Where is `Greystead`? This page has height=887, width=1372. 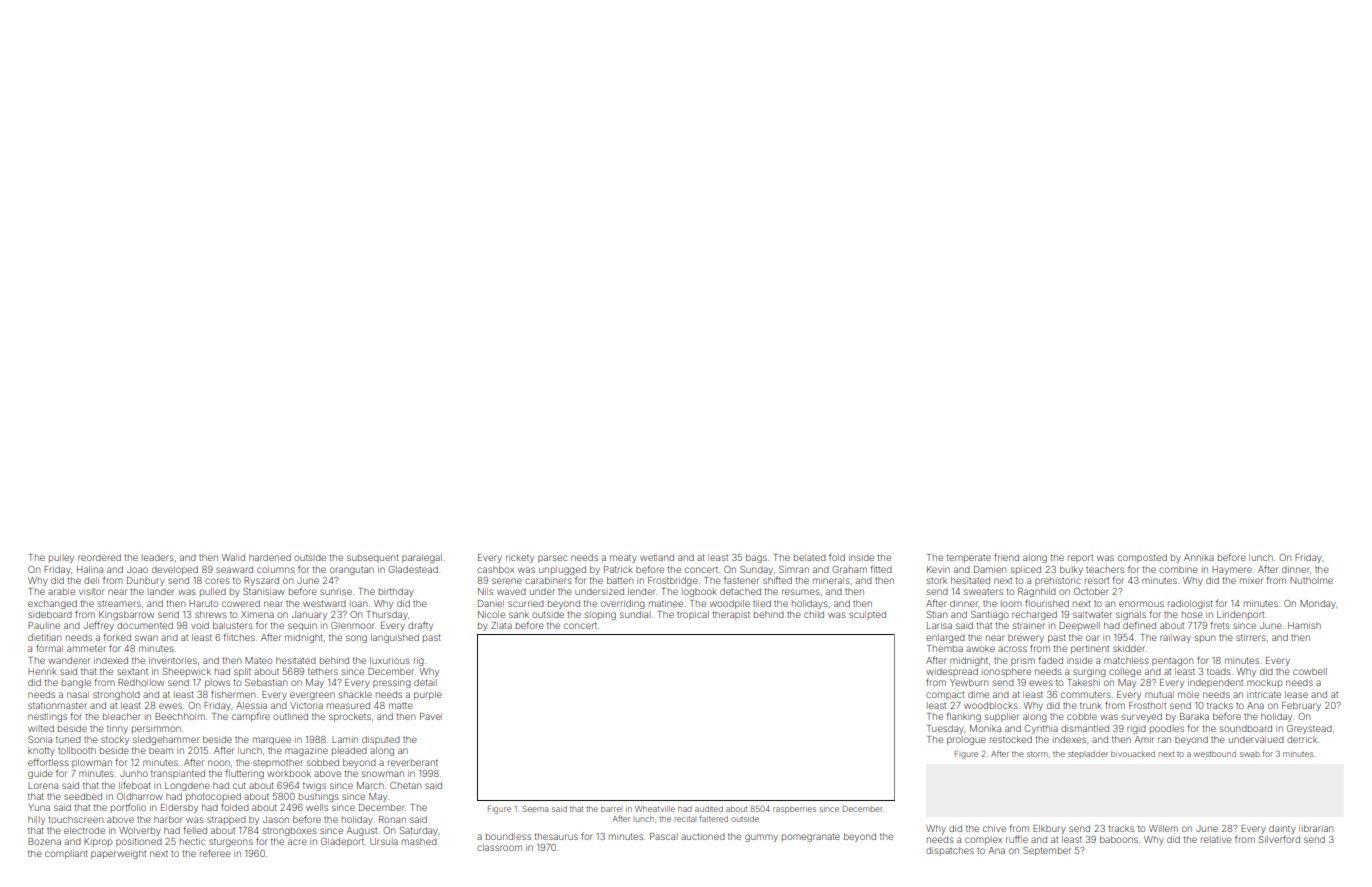
Greystead is located at coordinates (1309, 729).
